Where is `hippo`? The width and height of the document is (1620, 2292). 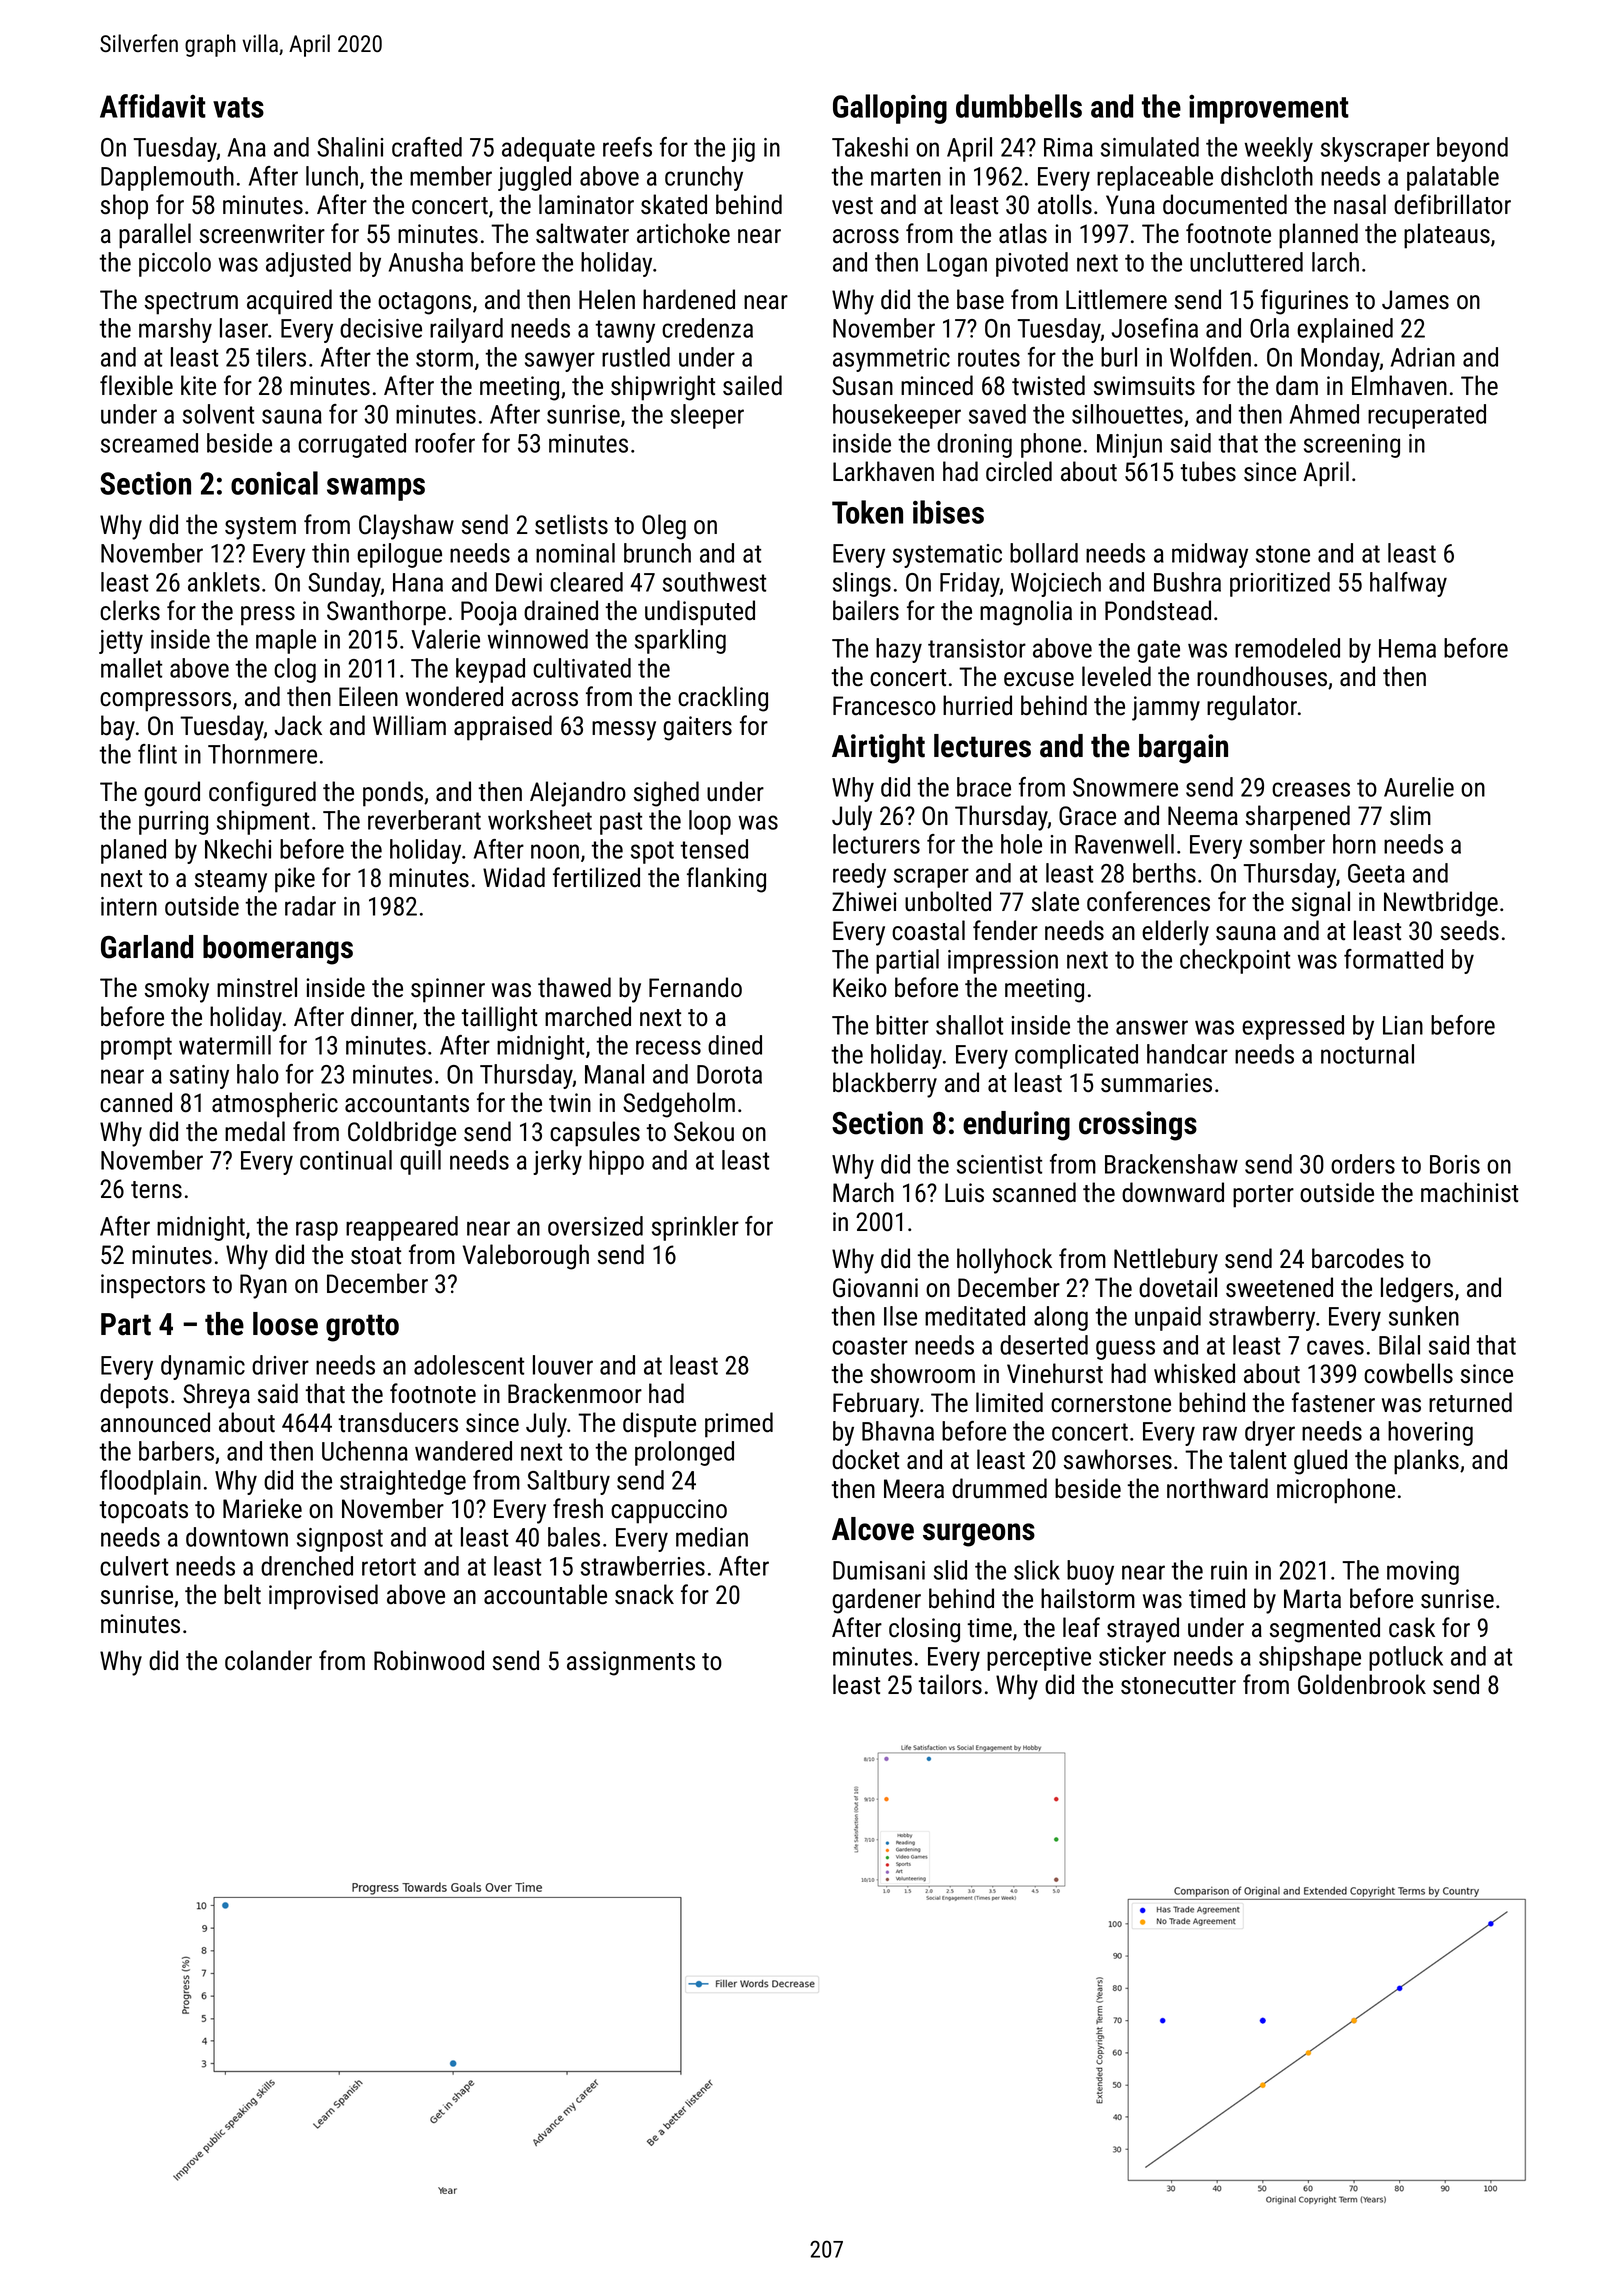
hippo is located at coordinates (616, 1162).
